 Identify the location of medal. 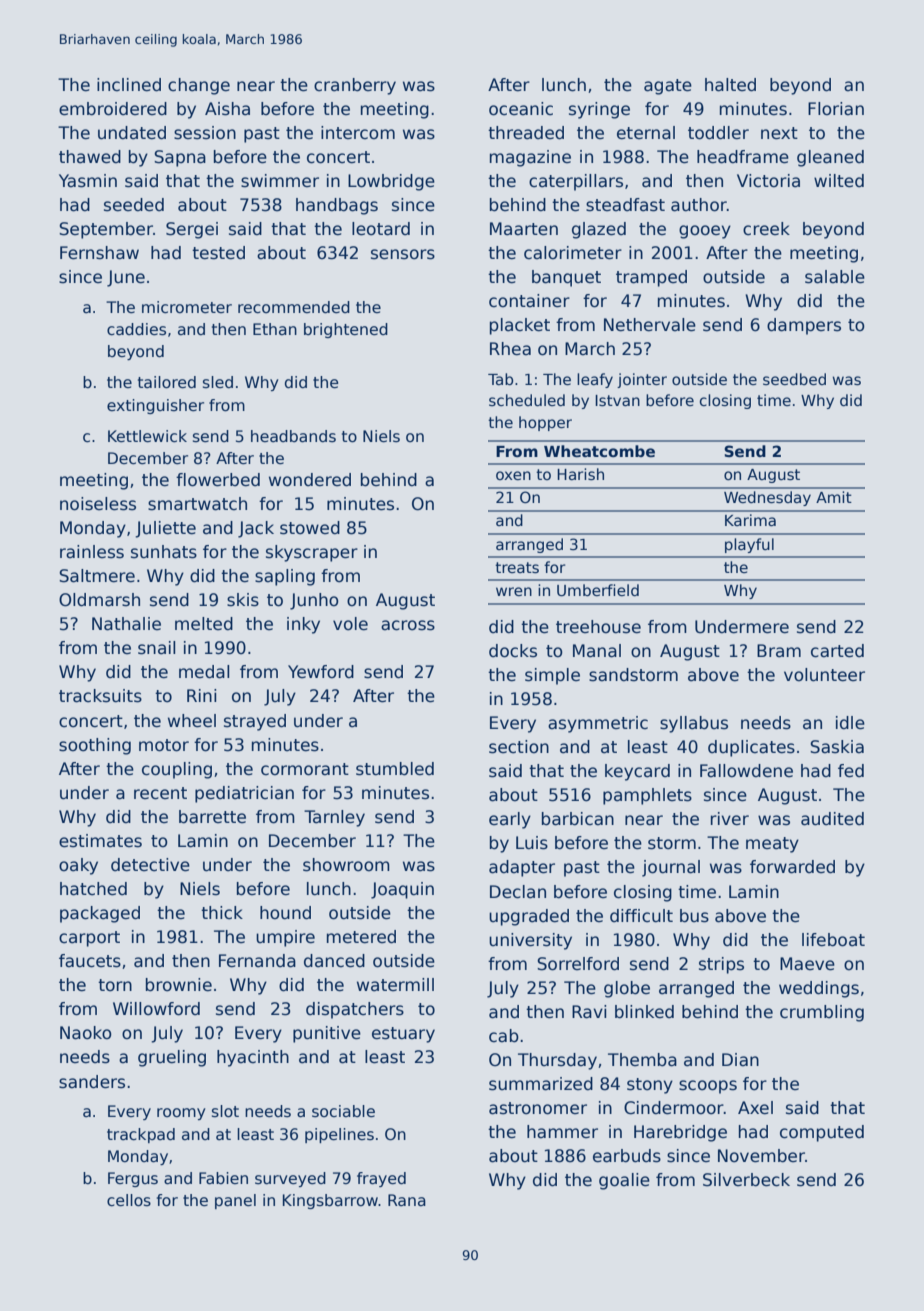
(204, 672).
